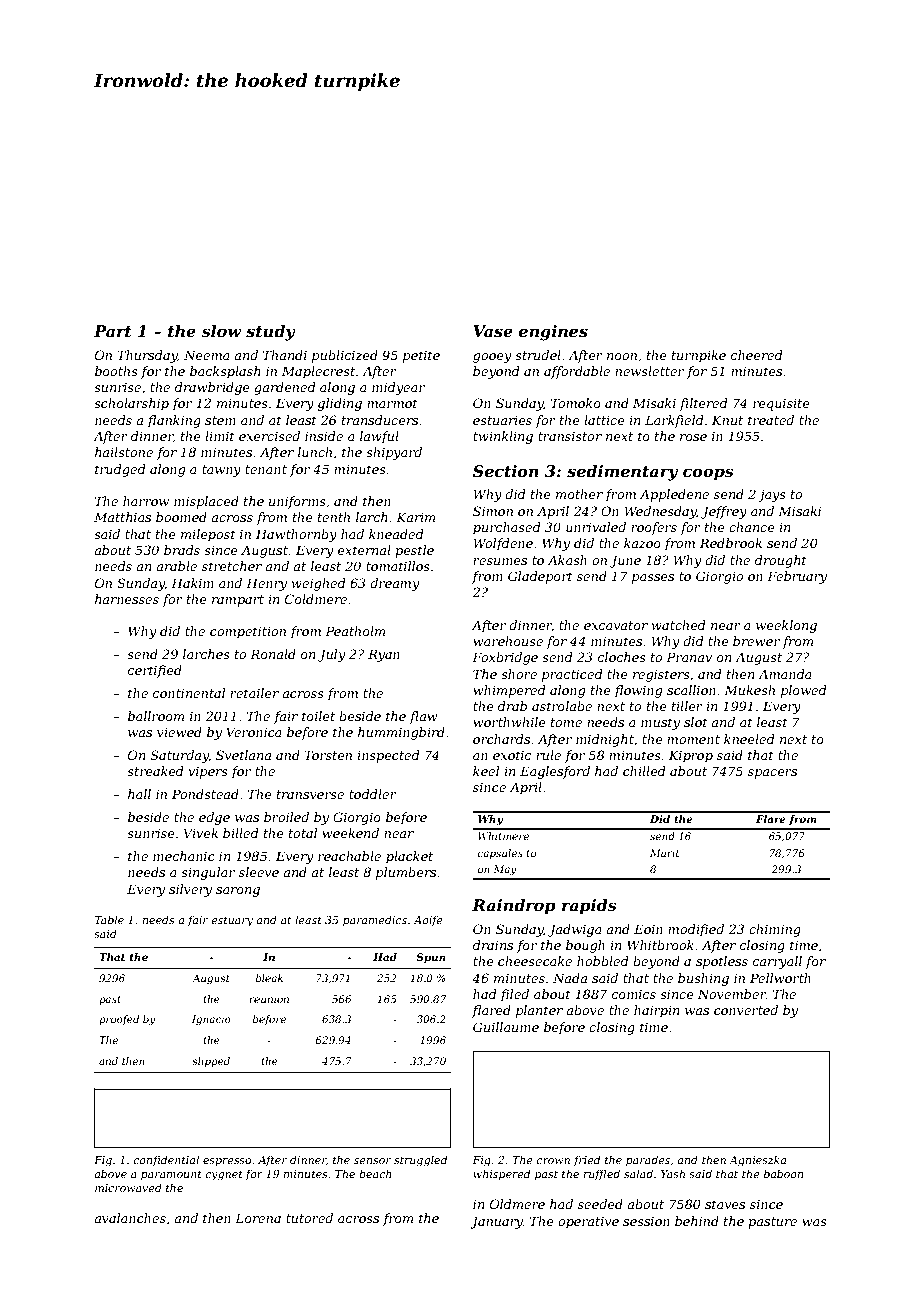 The height and width of the screenshot is (1308, 924). What do you see at coordinates (285, 388) in the screenshot?
I see `gardened` at bounding box center [285, 388].
